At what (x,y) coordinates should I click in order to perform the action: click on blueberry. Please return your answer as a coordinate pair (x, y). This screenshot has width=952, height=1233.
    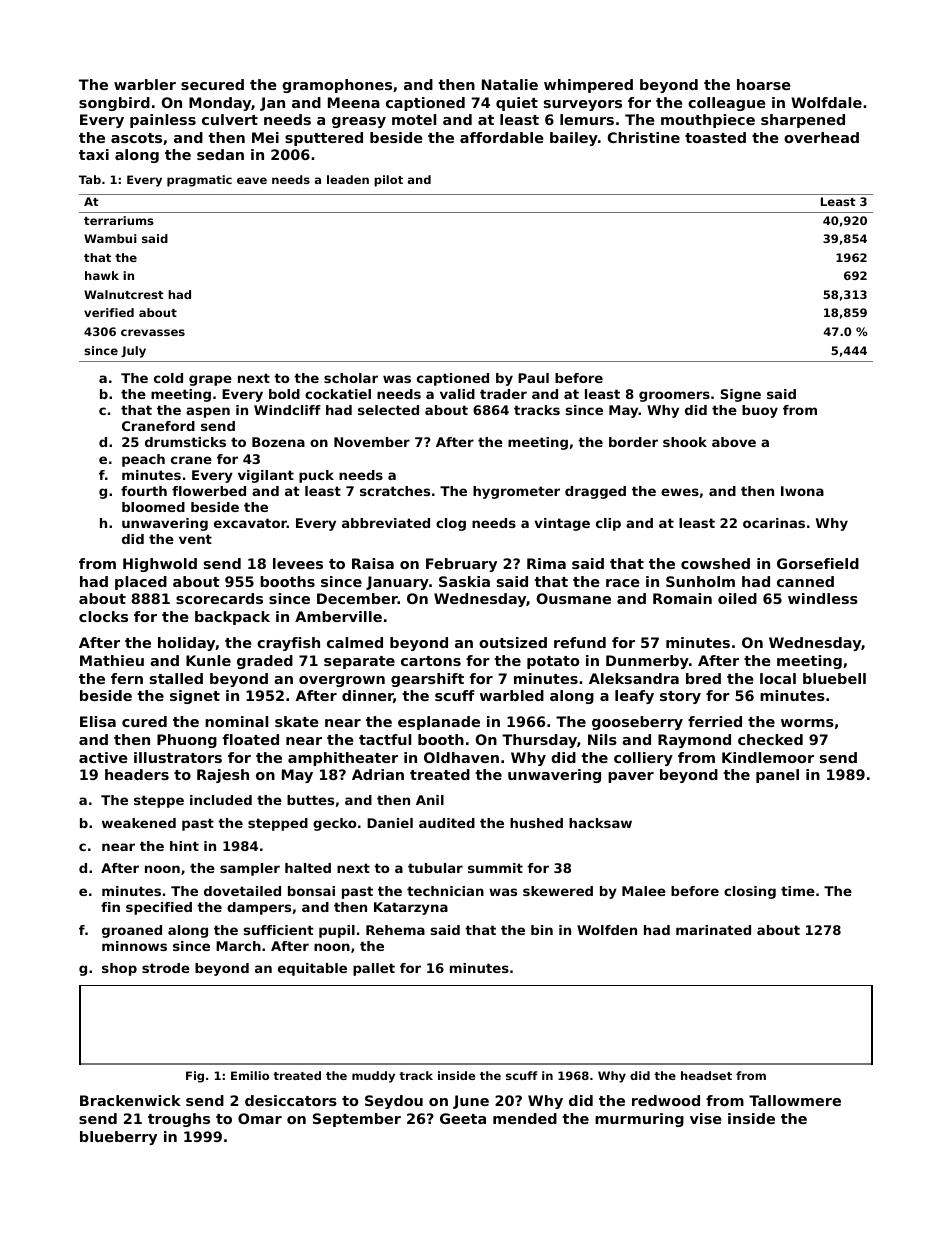
    Looking at the image, I should click on (118, 1138).
